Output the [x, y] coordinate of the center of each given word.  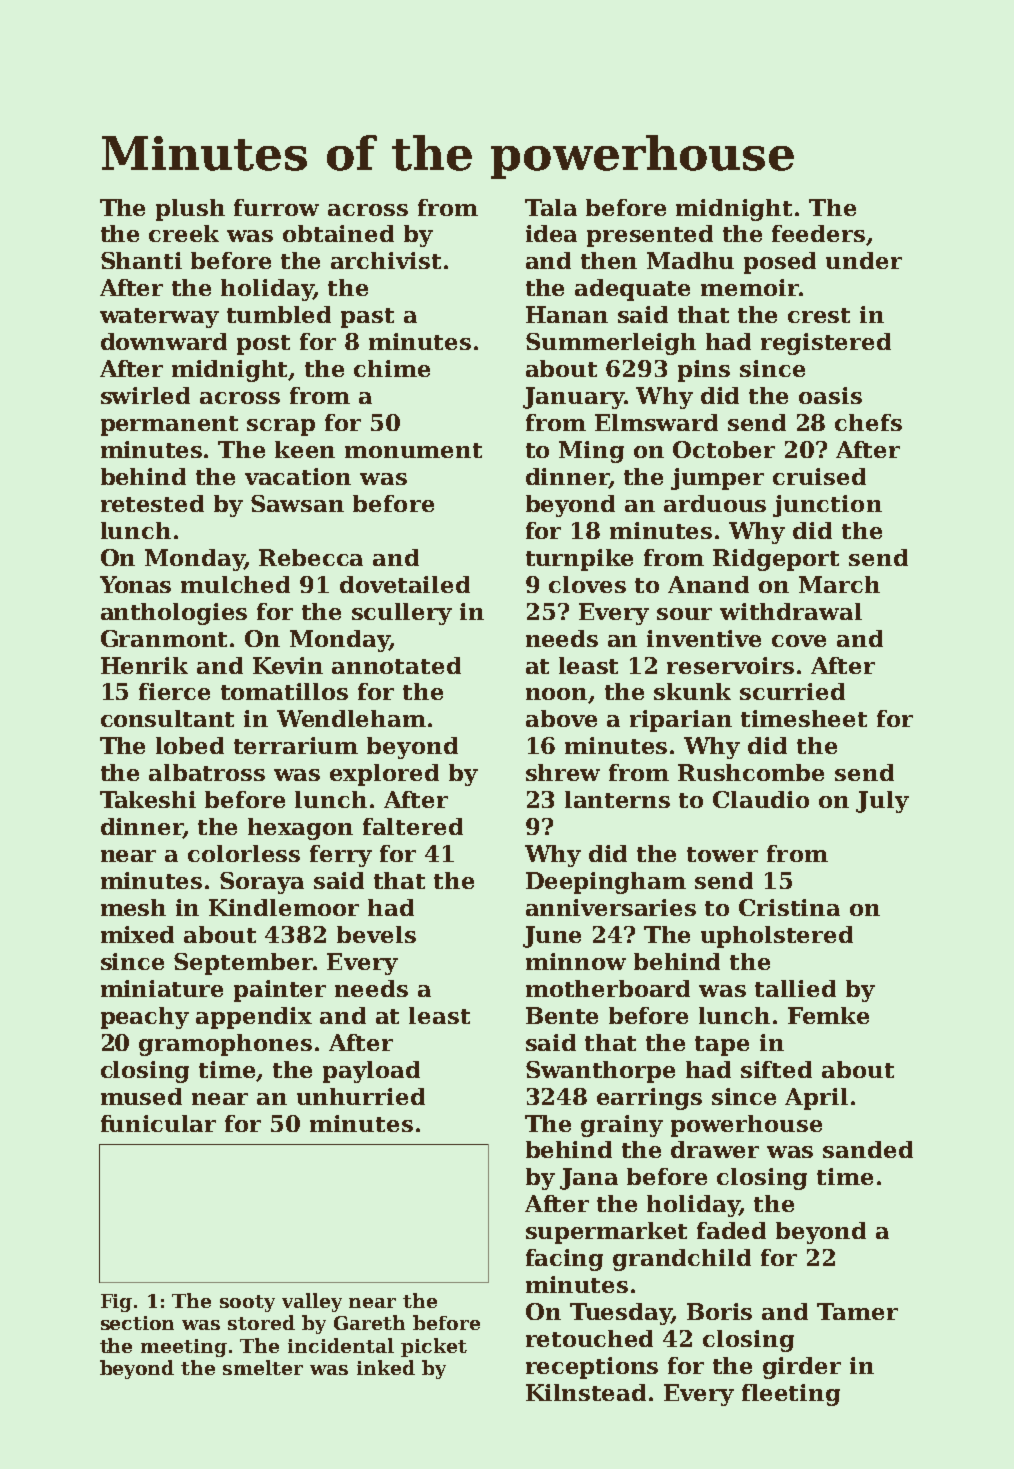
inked [386, 1367]
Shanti [141, 260]
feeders [818, 233]
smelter [263, 1367]
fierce [174, 691]
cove [799, 641]
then [609, 260]
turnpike [579, 560]
